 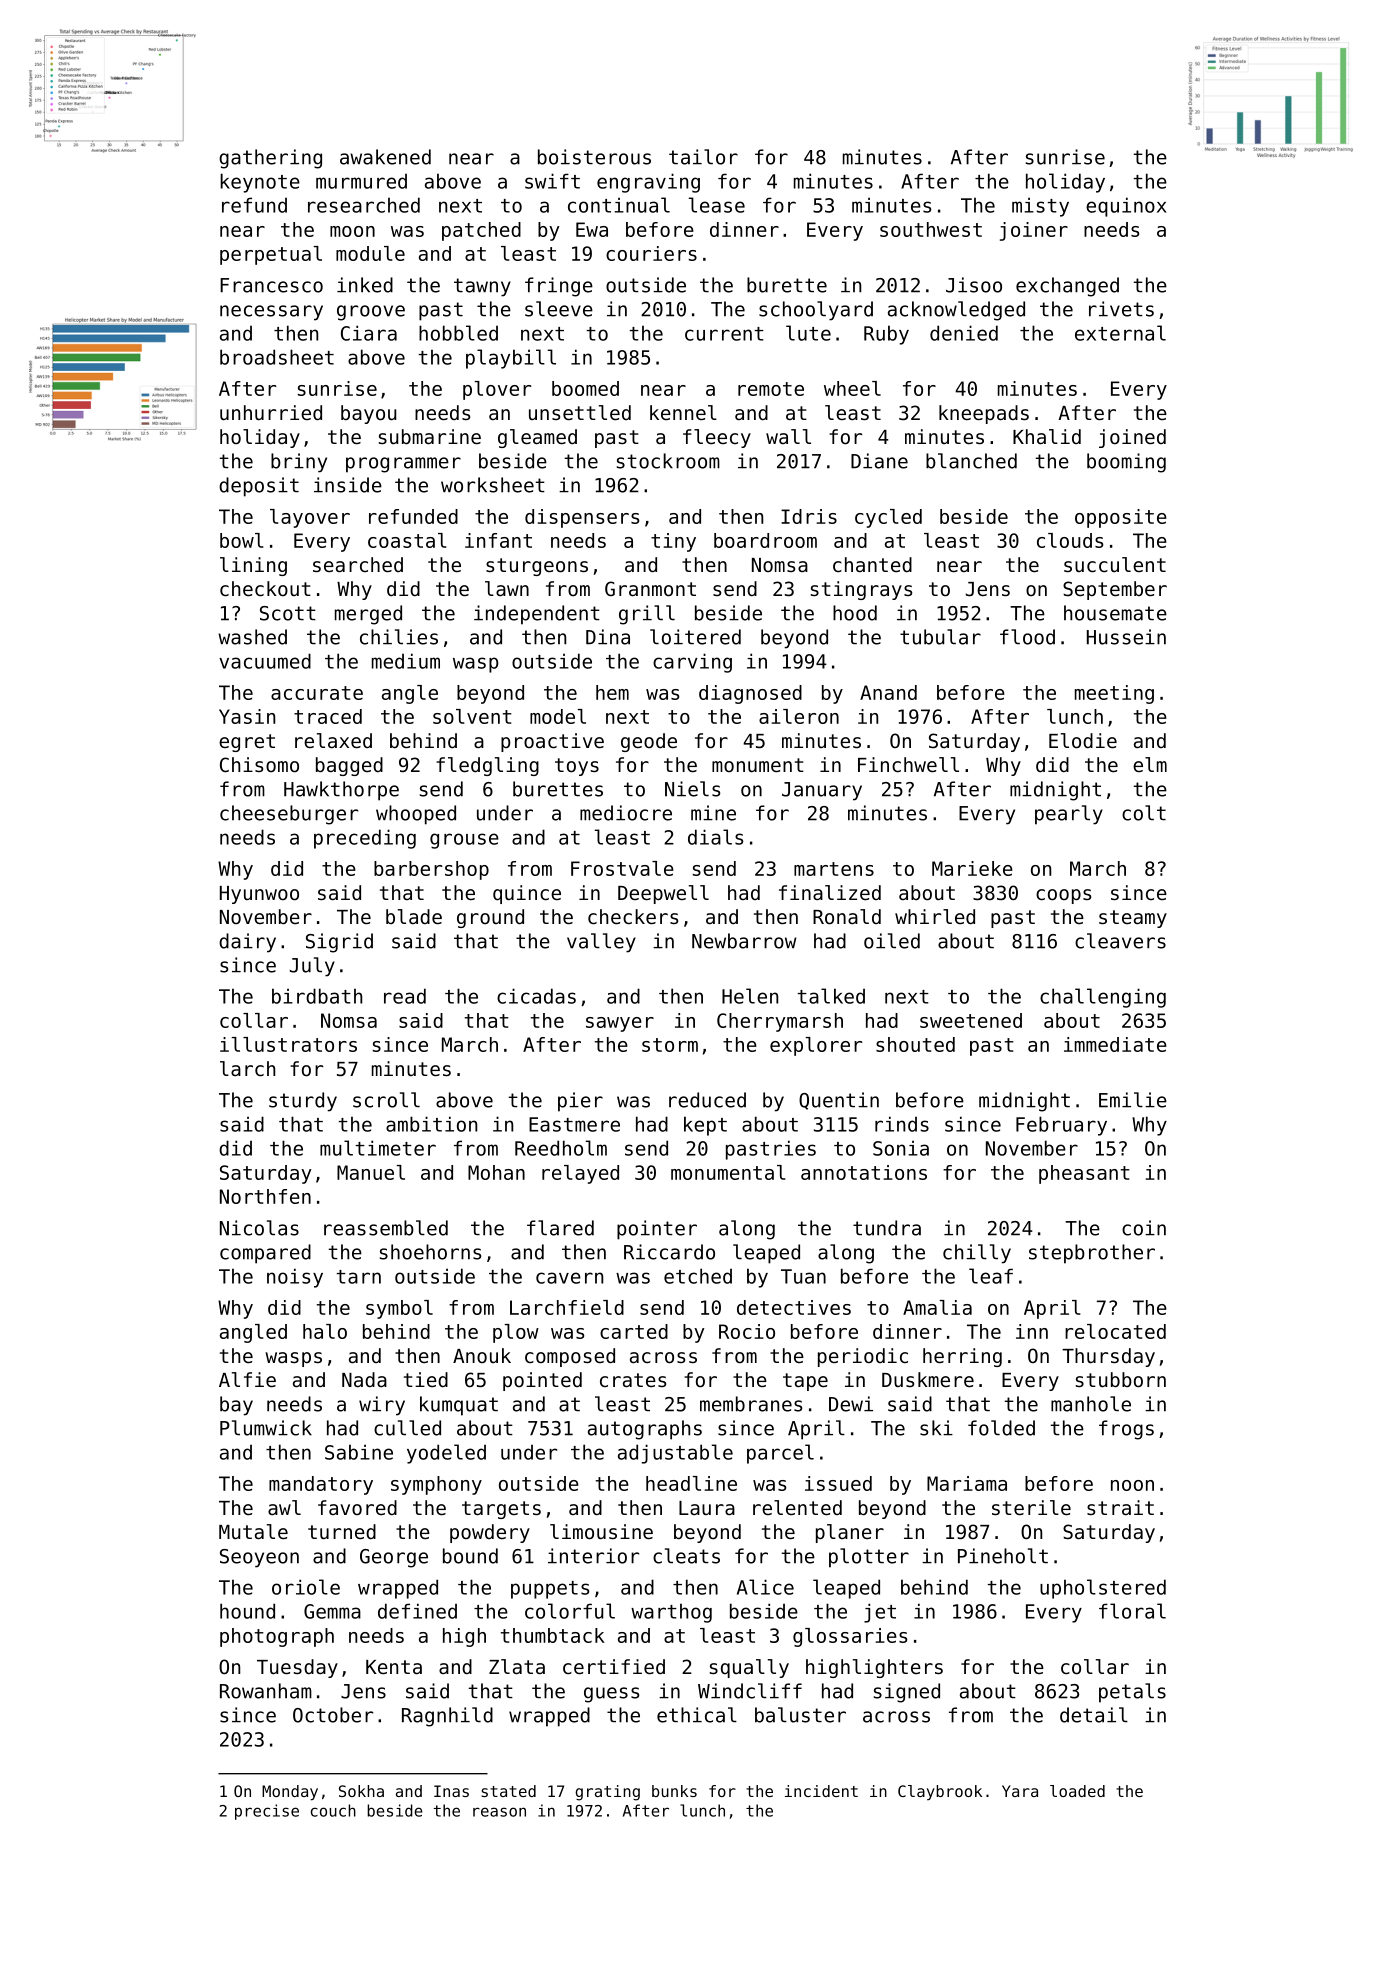 I want to click on grill, so click(x=647, y=615).
